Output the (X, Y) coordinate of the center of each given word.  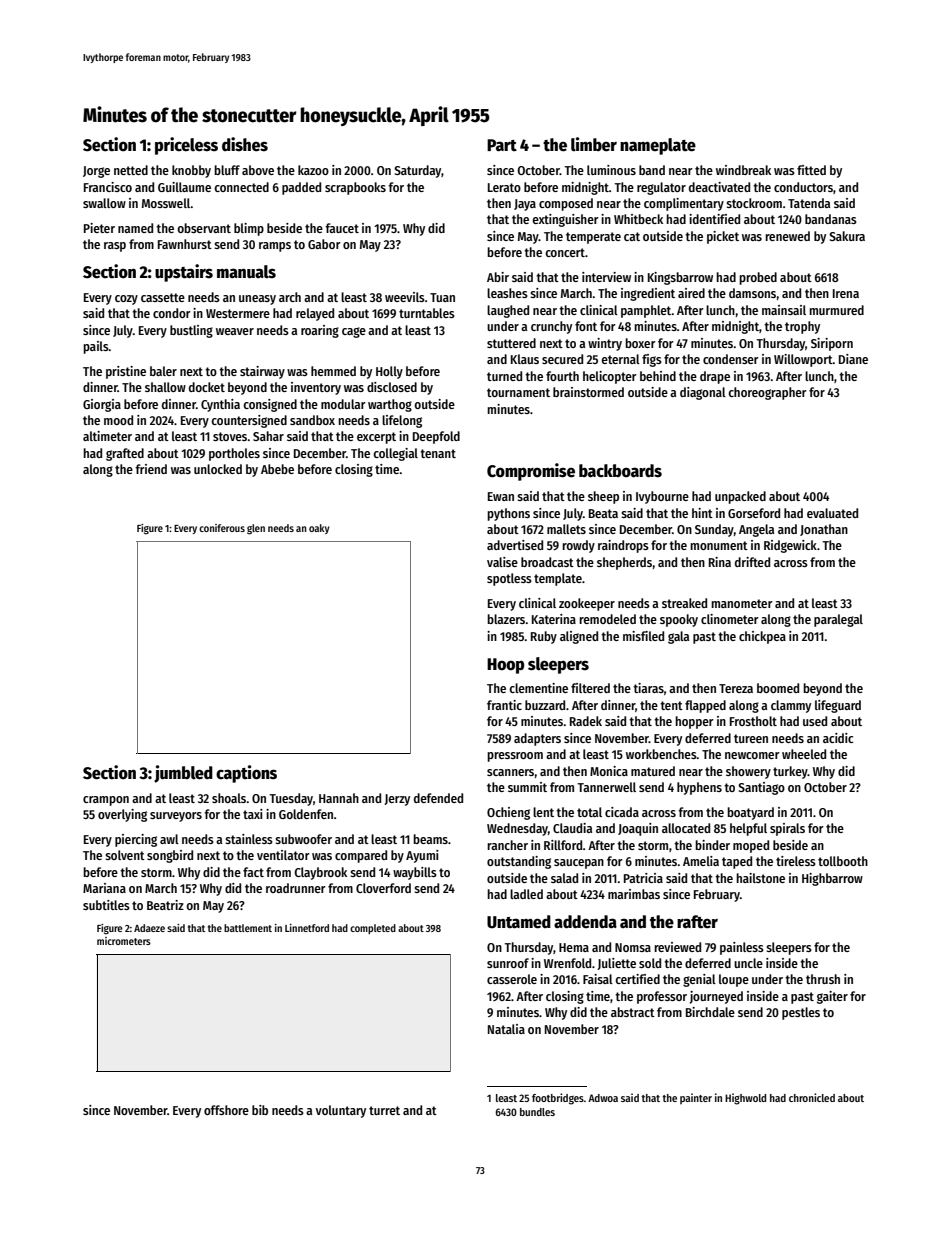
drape (715, 377)
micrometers (124, 941)
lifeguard (838, 706)
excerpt (376, 438)
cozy (126, 300)
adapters (537, 739)
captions (246, 774)
